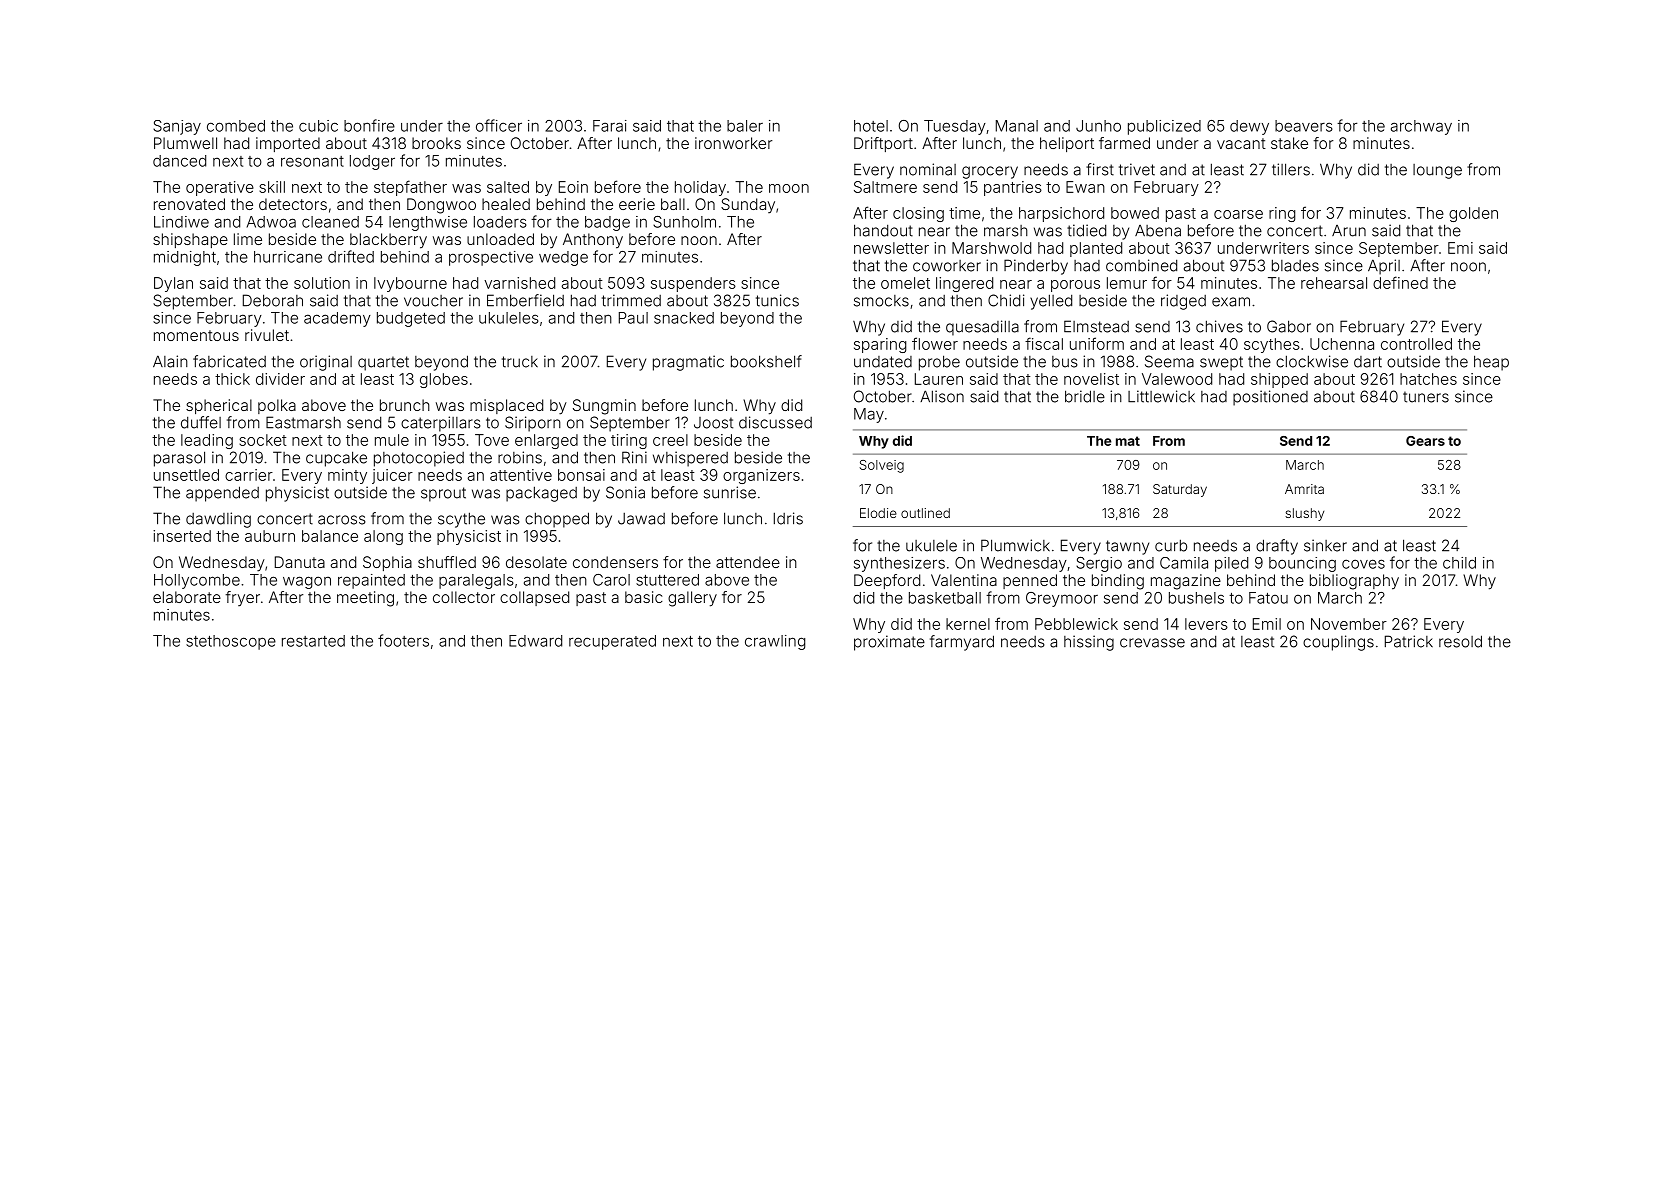 The width and height of the image is (1670, 1181). What do you see at coordinates (1219, 326) in the image?
I see `chives` at bounding box center [1219, 326].
